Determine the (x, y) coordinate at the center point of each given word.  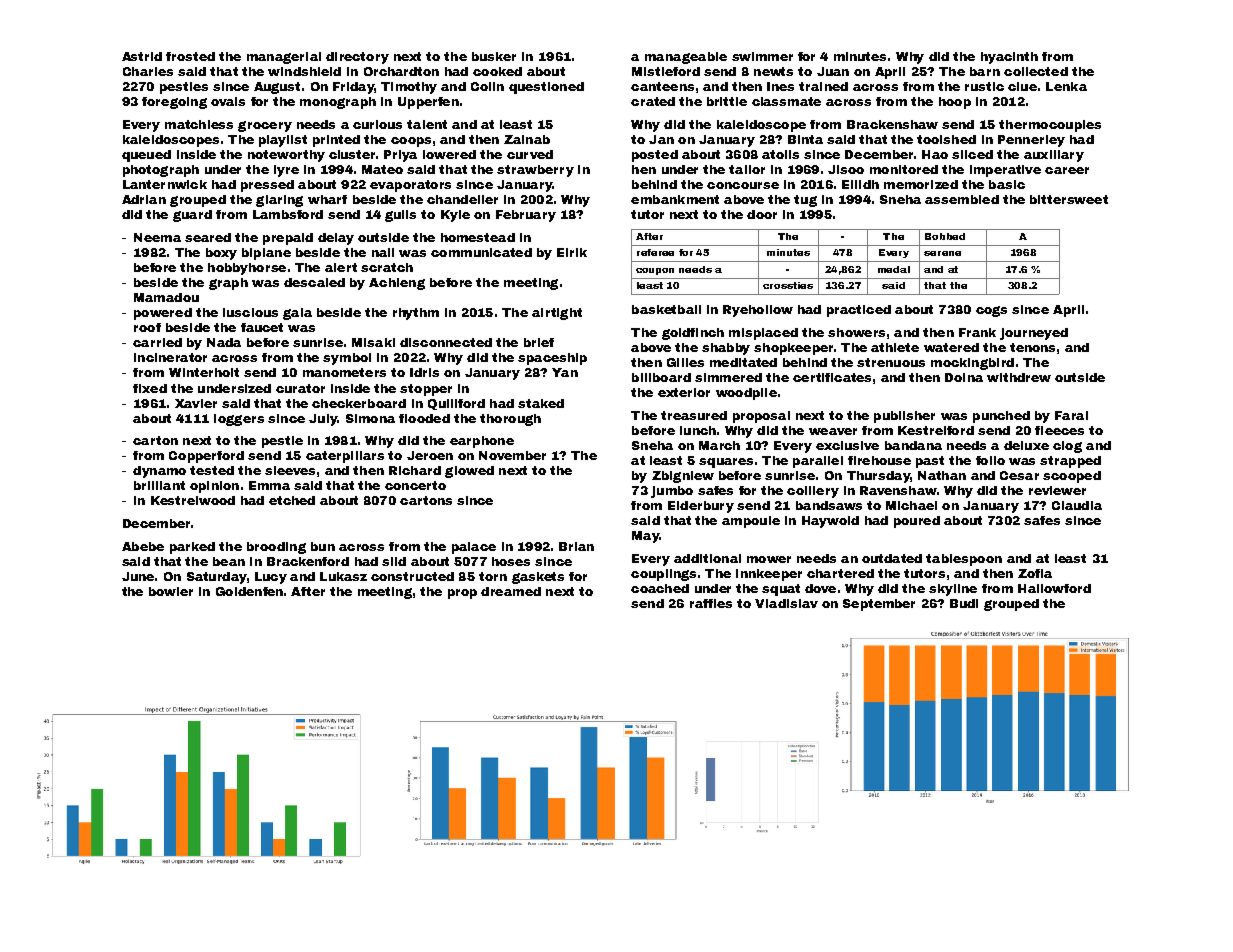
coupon (655, 271)
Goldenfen (249, 591)
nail (383, 252)
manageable (686, 58)
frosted (190, 56)
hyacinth (1009, 58)
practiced (859, 311)
